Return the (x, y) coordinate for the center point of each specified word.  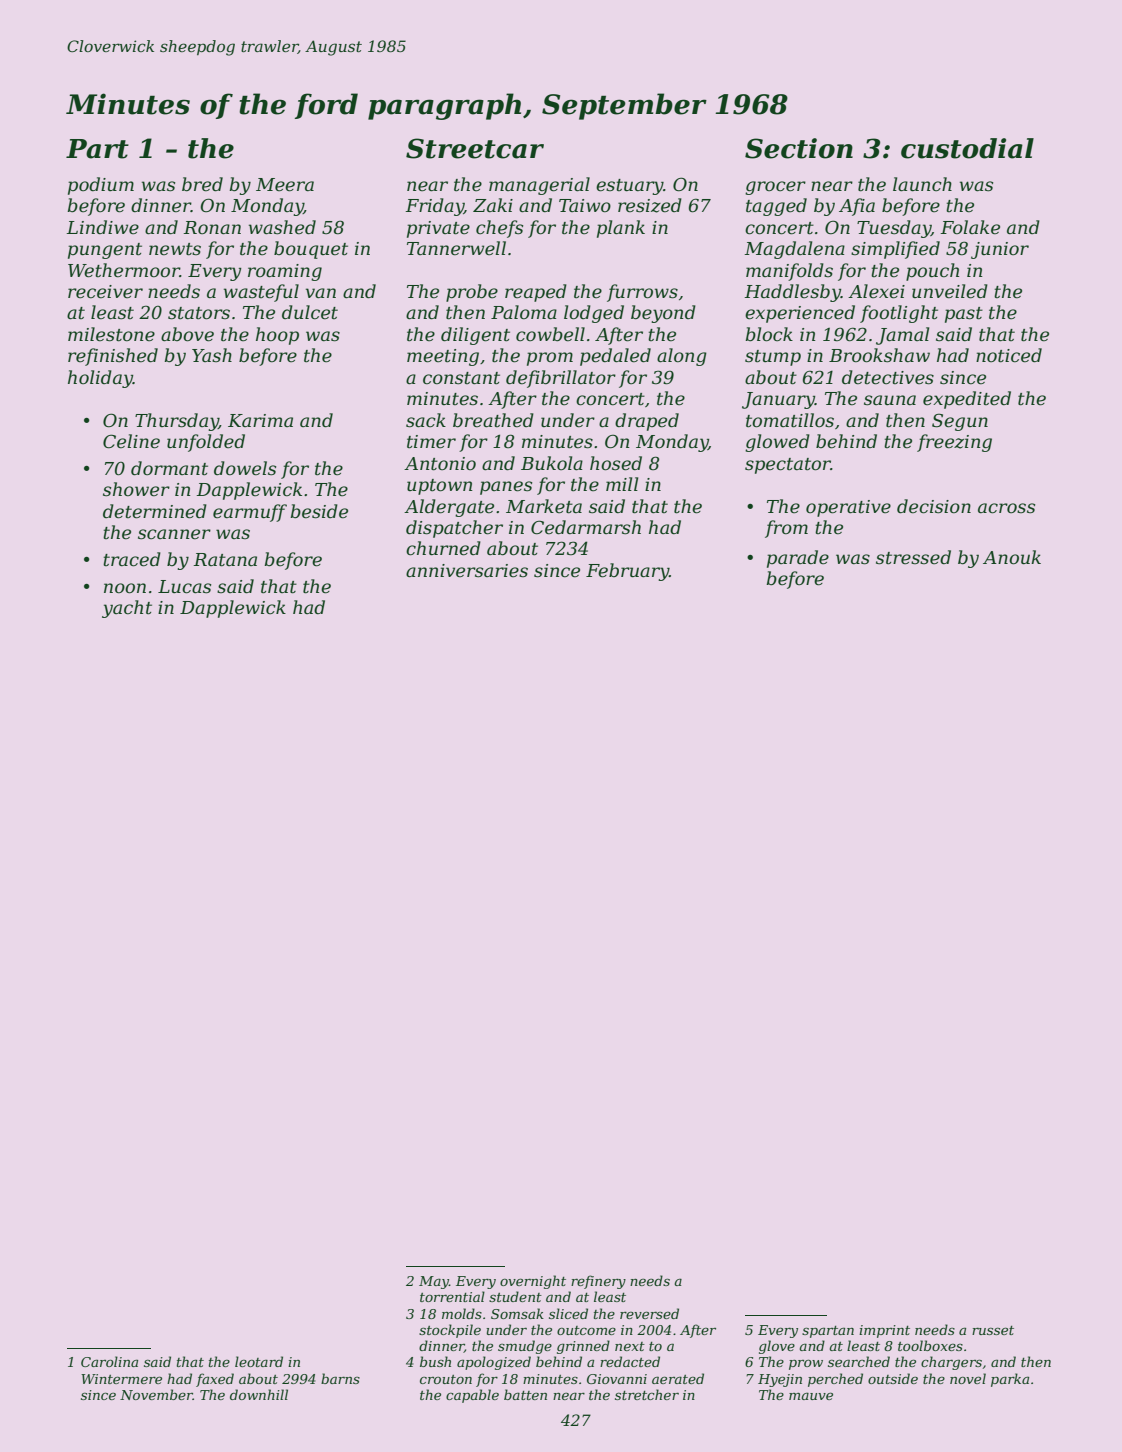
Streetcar (475, 148)
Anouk (1012, 557)
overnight (533, 1282)
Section (799, 148)
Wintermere (121, 1379)
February (627, 572)
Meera (285, 185)
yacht (127, 609)
